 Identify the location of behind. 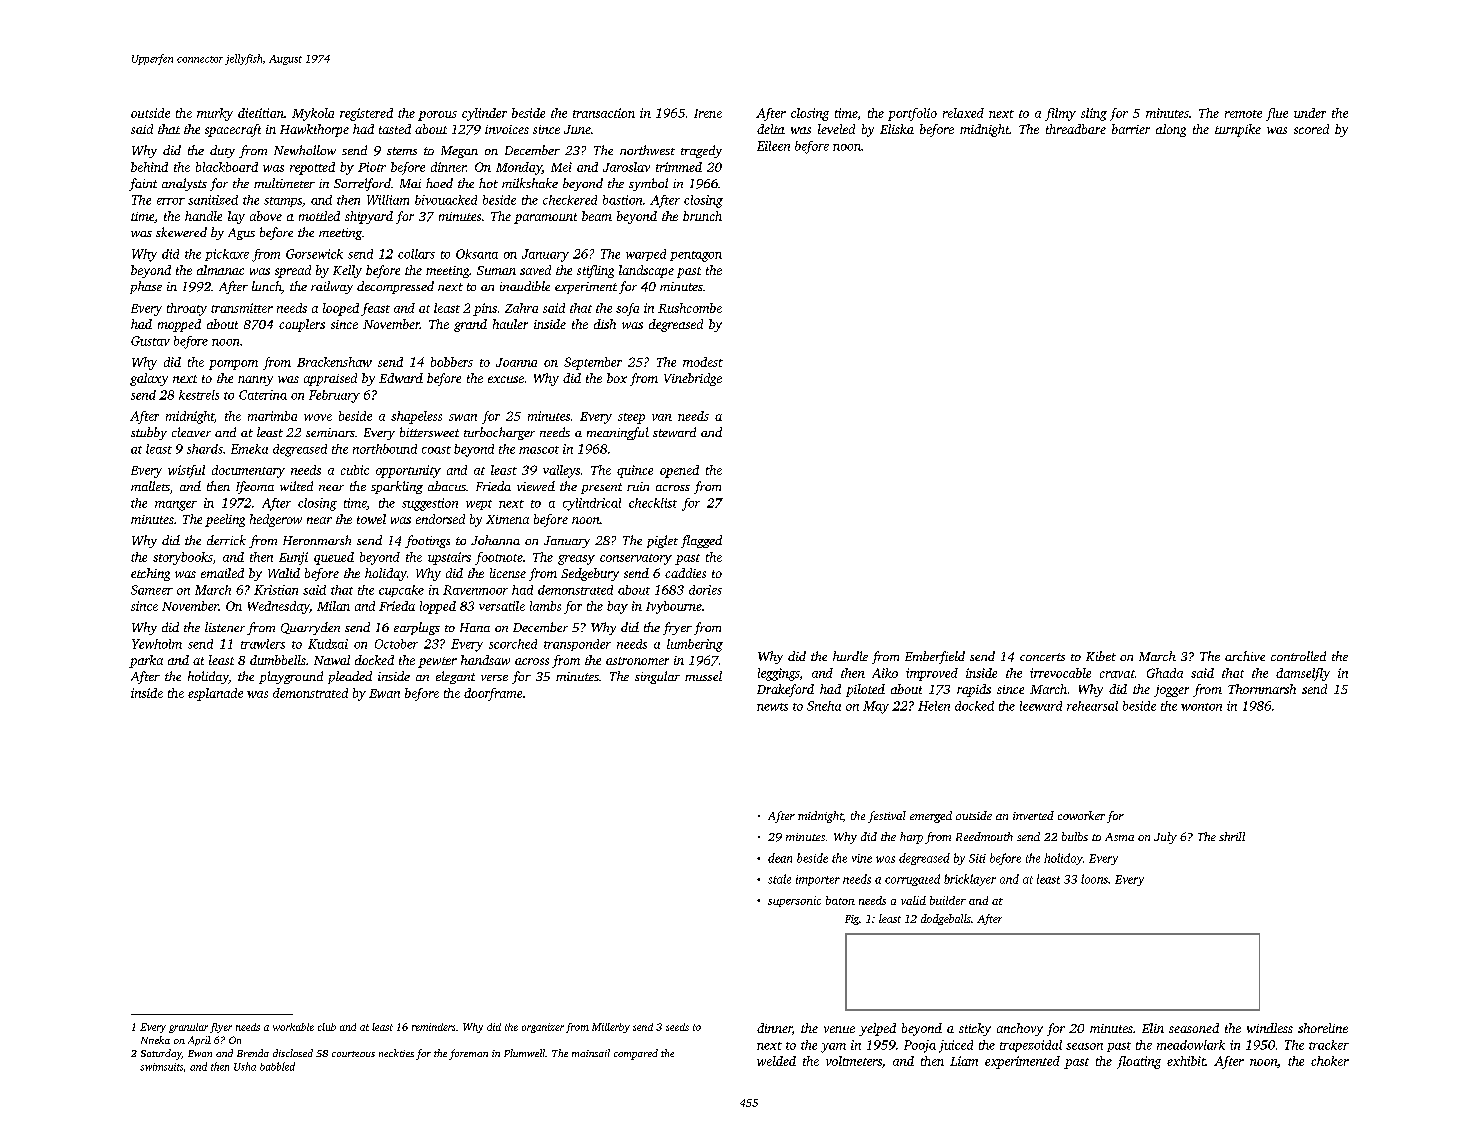
(149, 167).
